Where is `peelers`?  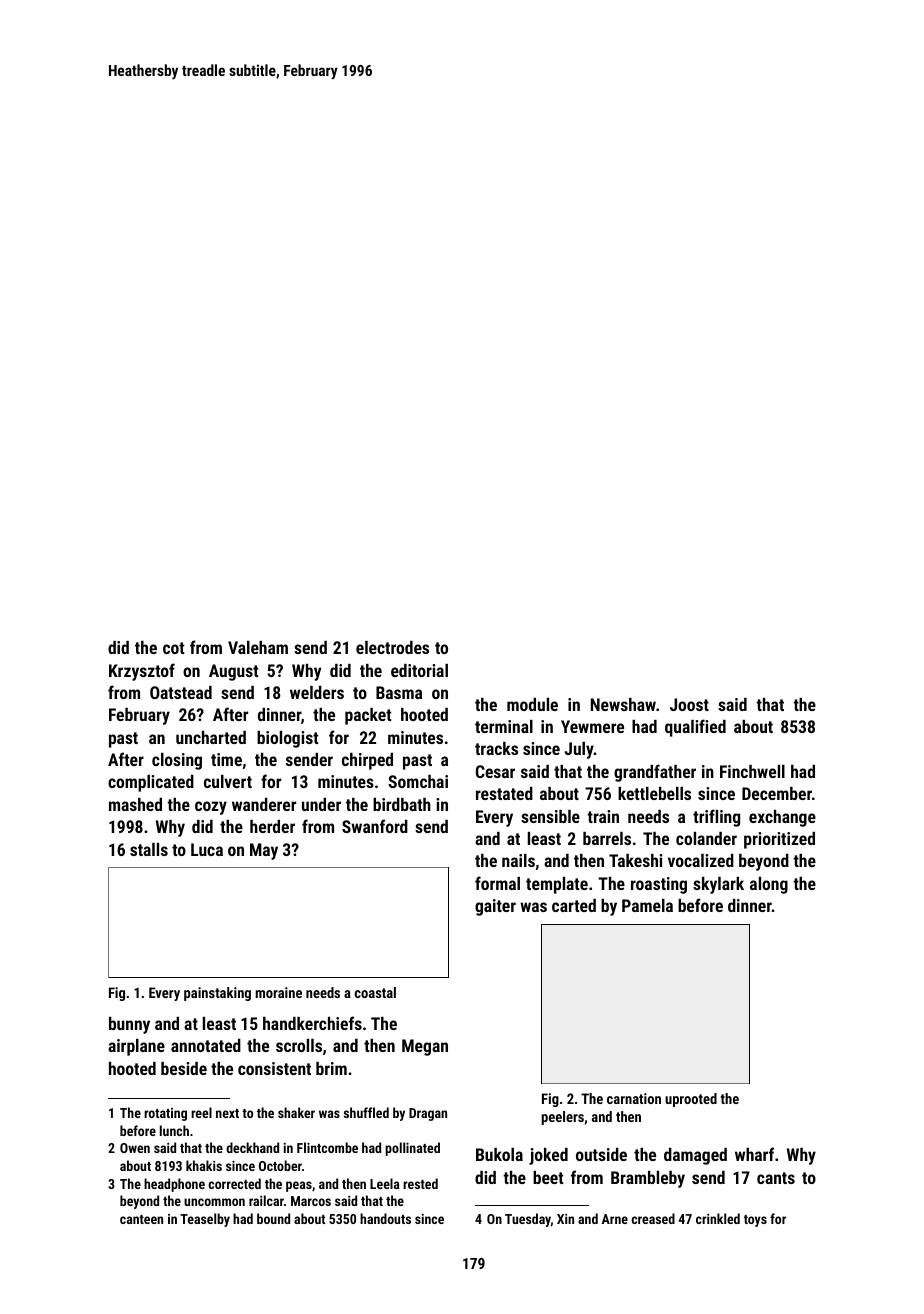
peelers is located at coordinates (562, 1118).
